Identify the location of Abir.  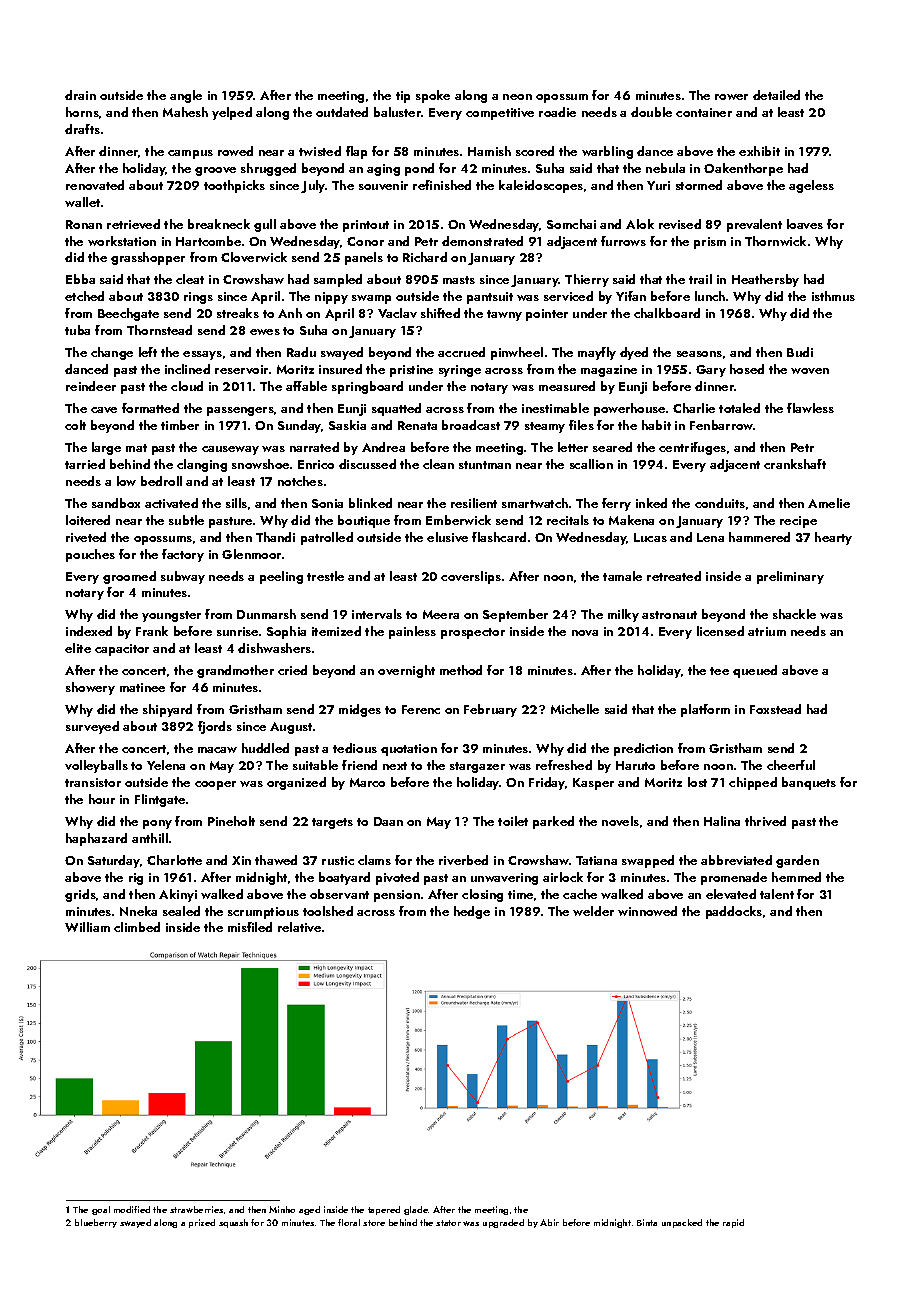
(549, 1222).
